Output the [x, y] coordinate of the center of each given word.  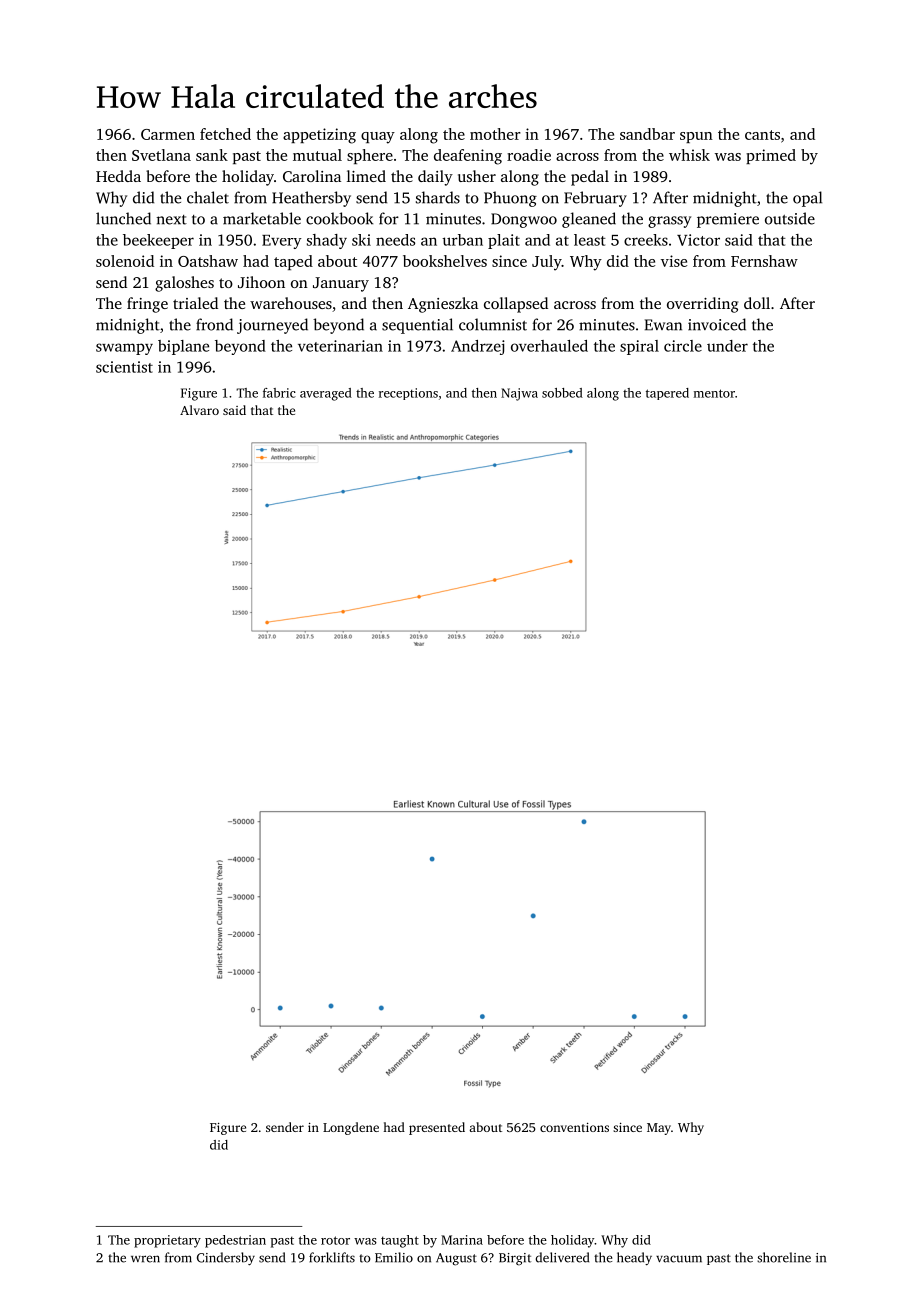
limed [366, 176]
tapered [667, 394]
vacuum [679, 1259]
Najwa [519, 394]
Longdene [351, 1128]
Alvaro [199, 410]
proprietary [167, 1241]
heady [634, 1258]
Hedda [118, 176]
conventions [574, 1127]
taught [400, 1241]
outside [790, 218]
